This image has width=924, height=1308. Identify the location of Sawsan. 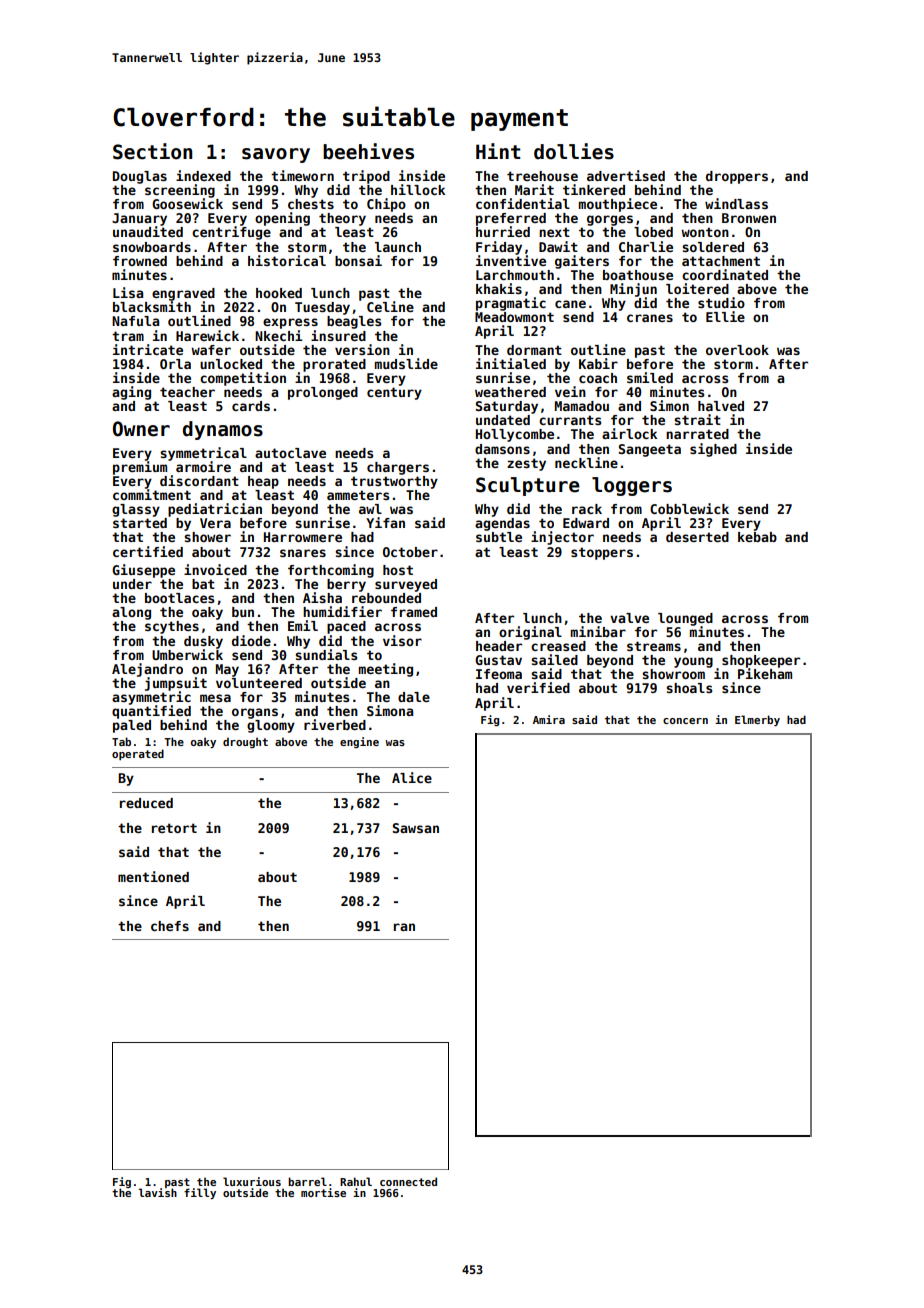
(416, 828).
